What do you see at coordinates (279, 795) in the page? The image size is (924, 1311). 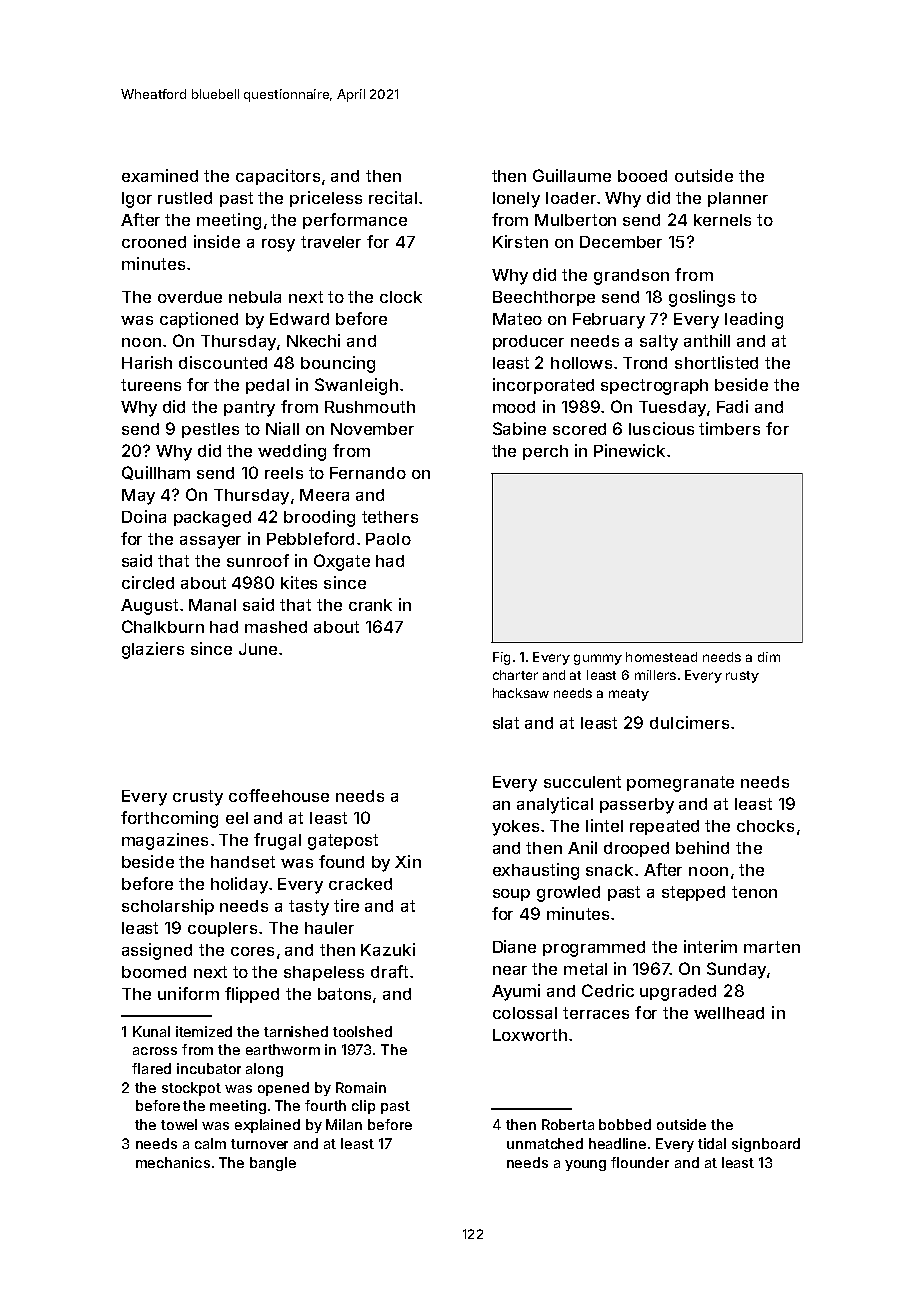 I see `coffeehouse` at bounding box center [279, 795].
